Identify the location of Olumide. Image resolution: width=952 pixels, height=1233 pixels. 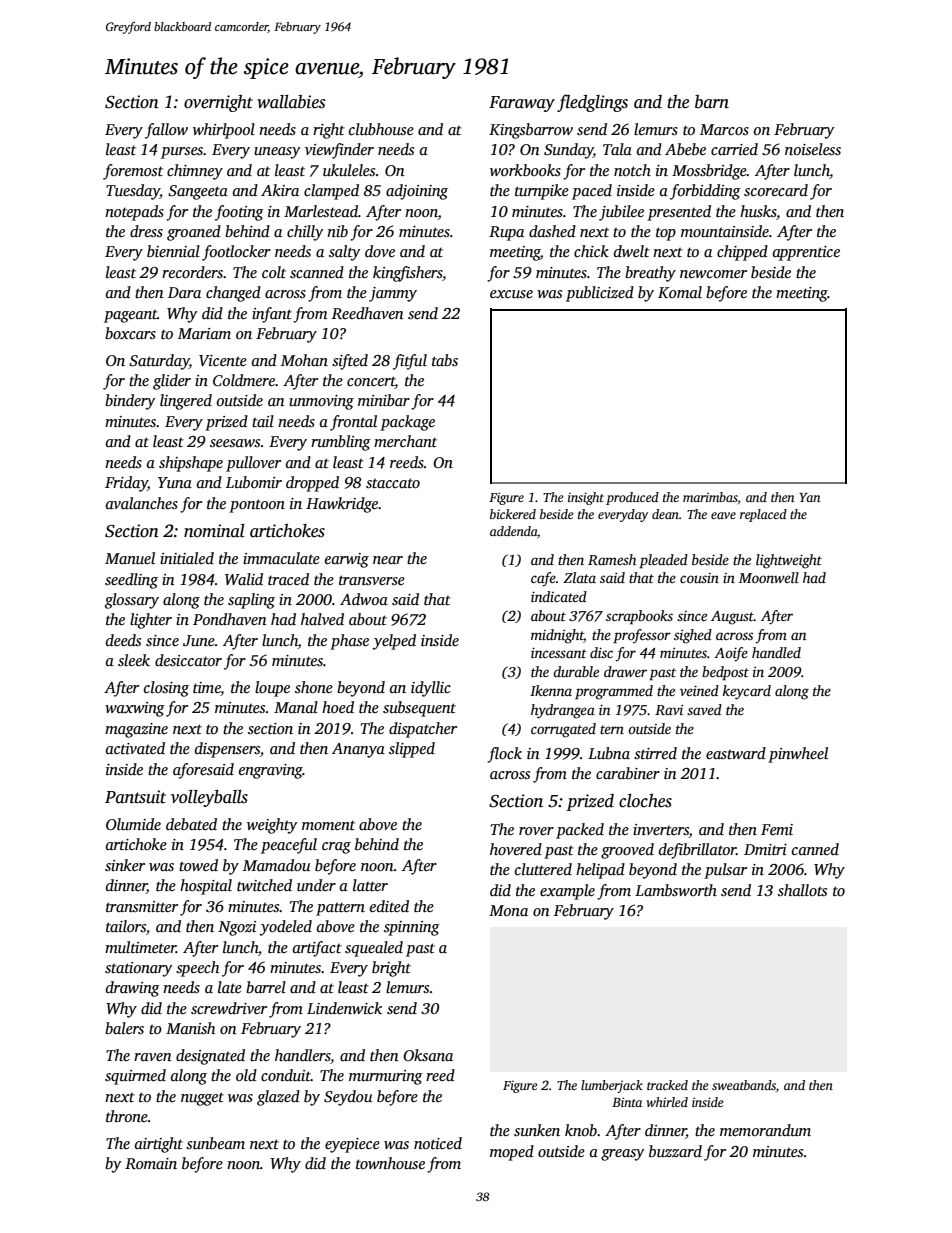
(133, 824).
